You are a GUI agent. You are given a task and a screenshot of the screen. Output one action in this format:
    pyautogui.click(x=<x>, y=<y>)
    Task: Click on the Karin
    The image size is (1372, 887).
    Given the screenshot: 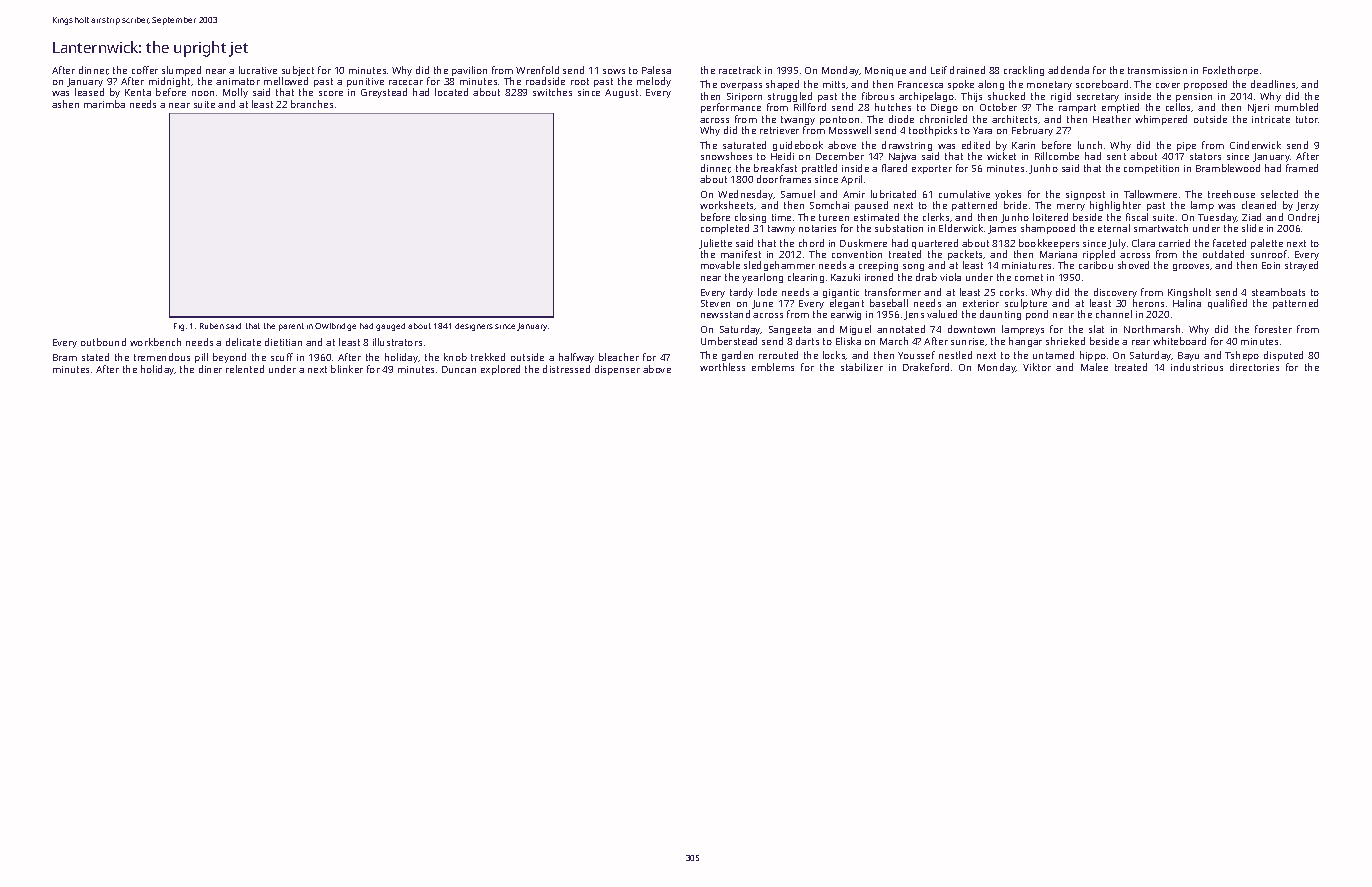 What is the action you would take?
    pyautogui.click(x=1023, y=145)
